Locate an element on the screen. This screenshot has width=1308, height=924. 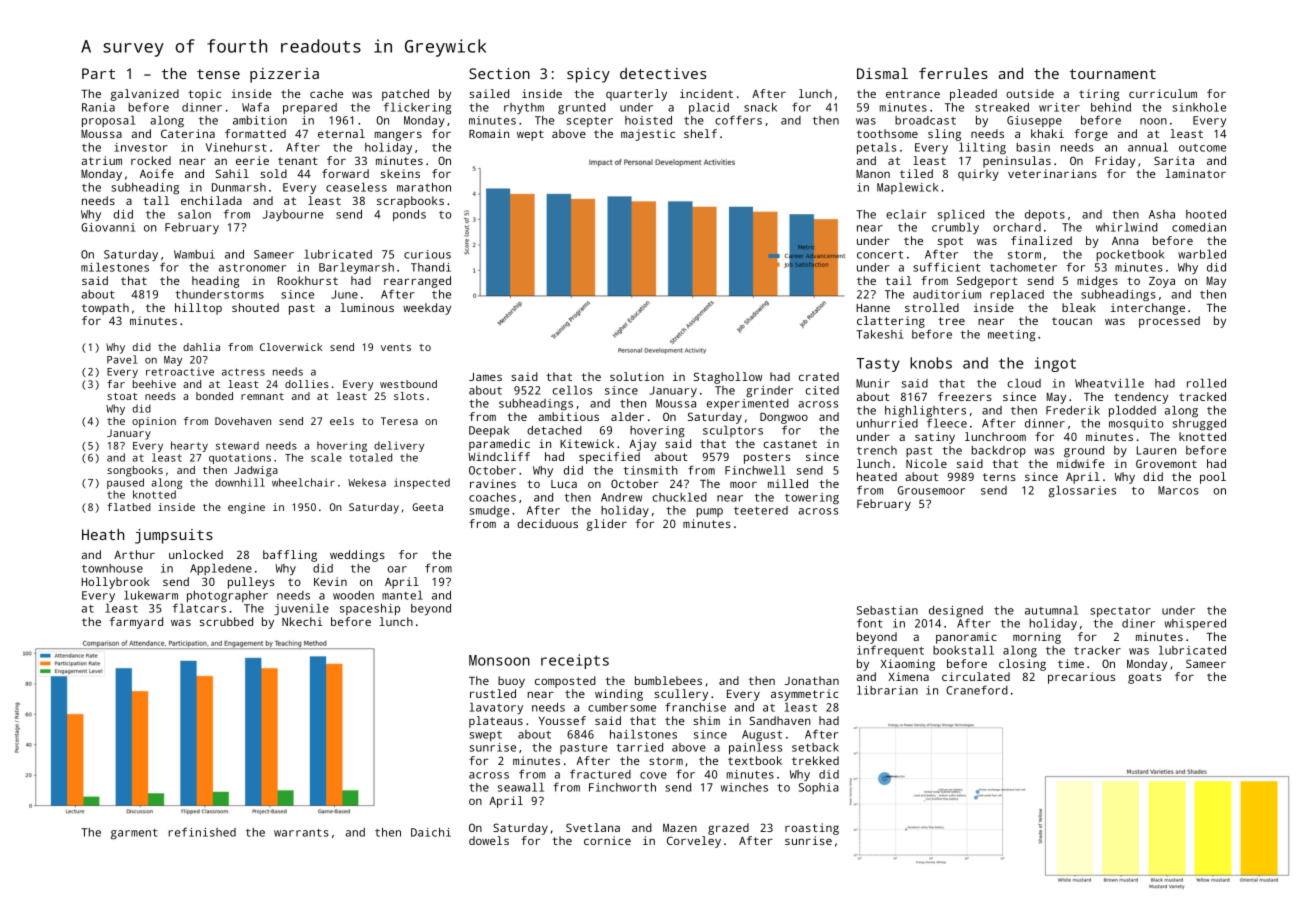
weekday is located at coordinates (427, 309).
